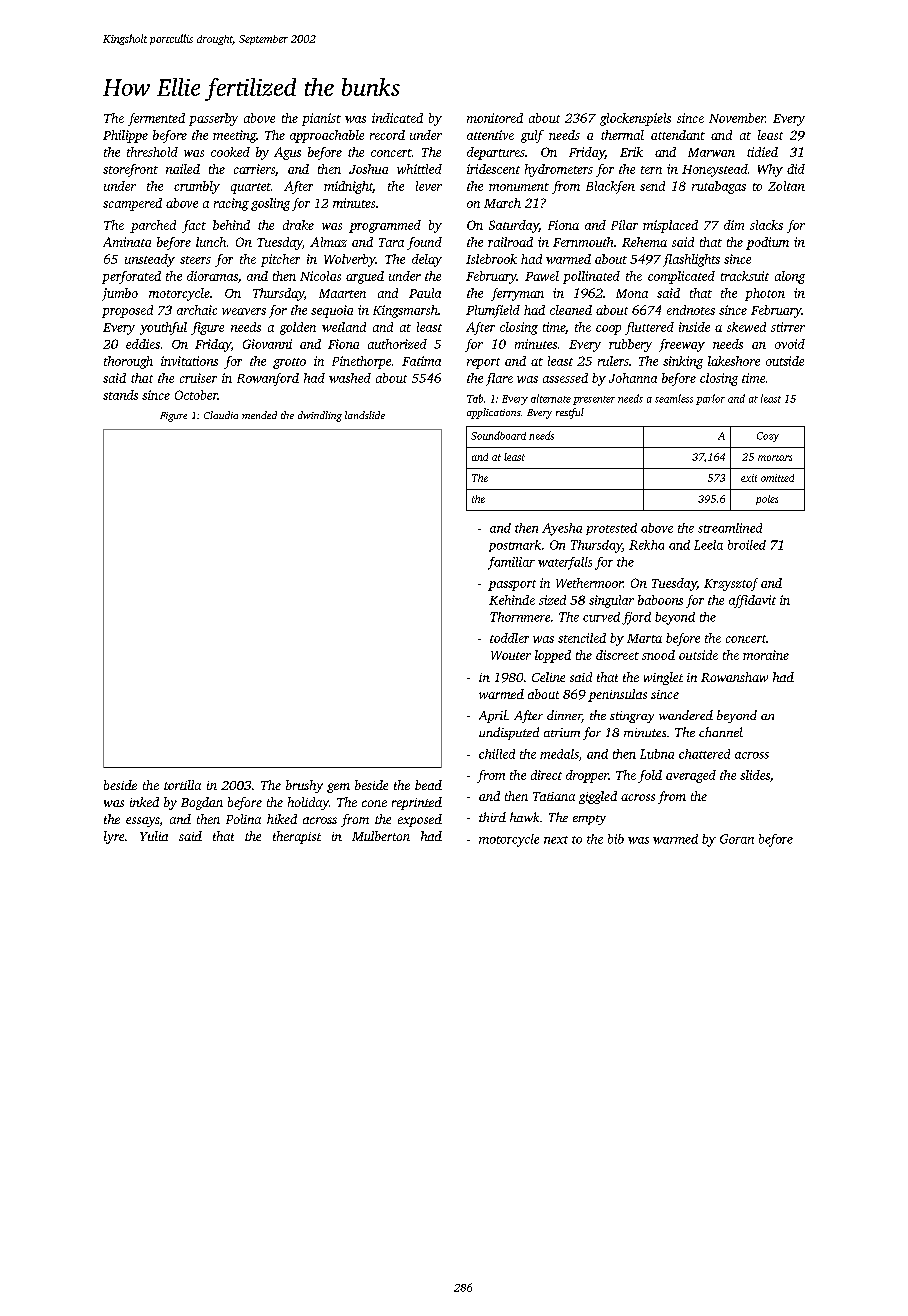  I want to click on tracksuit, so click(745, 276).
